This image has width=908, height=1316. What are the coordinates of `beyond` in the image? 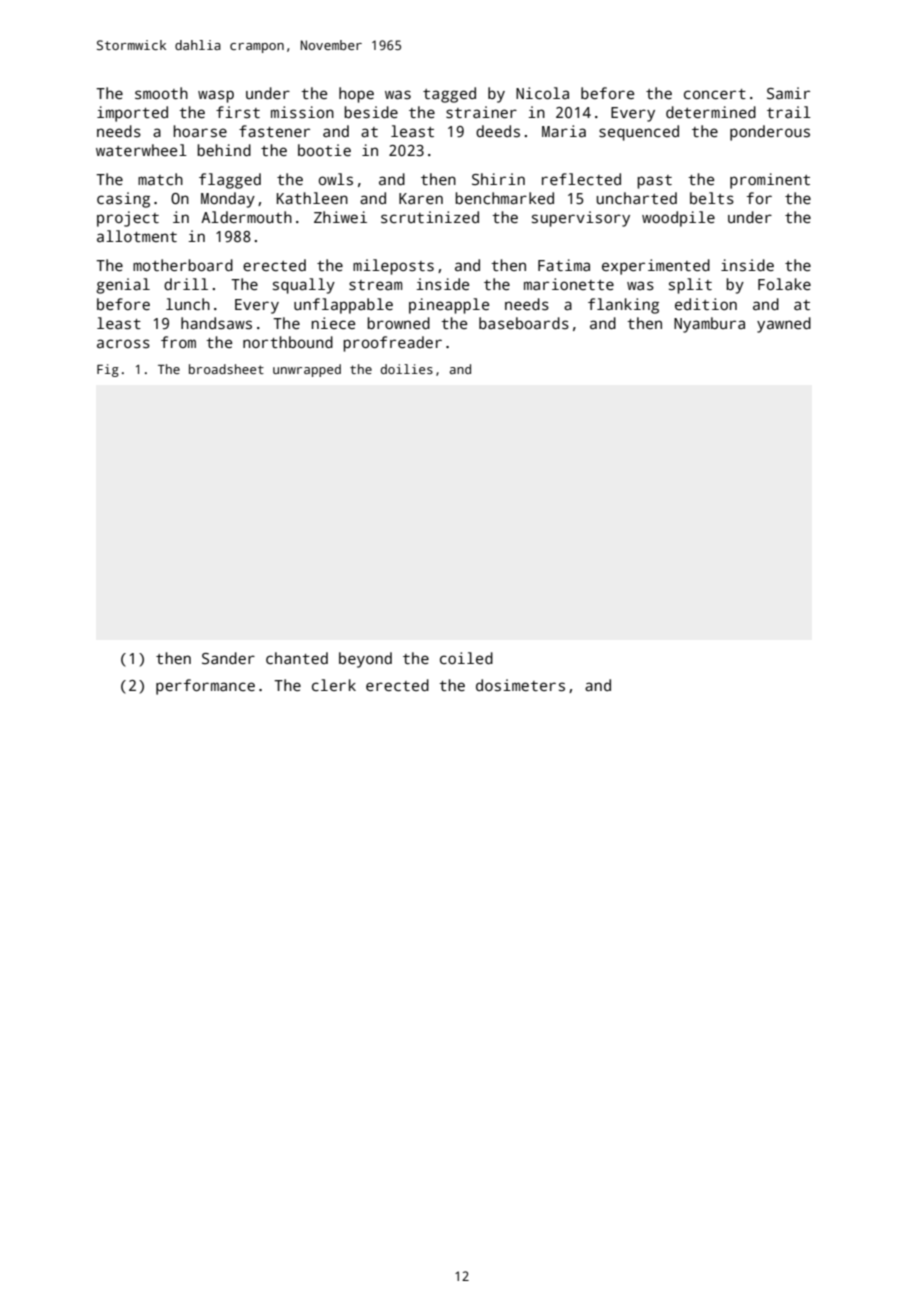 It's located at (365, 660).
